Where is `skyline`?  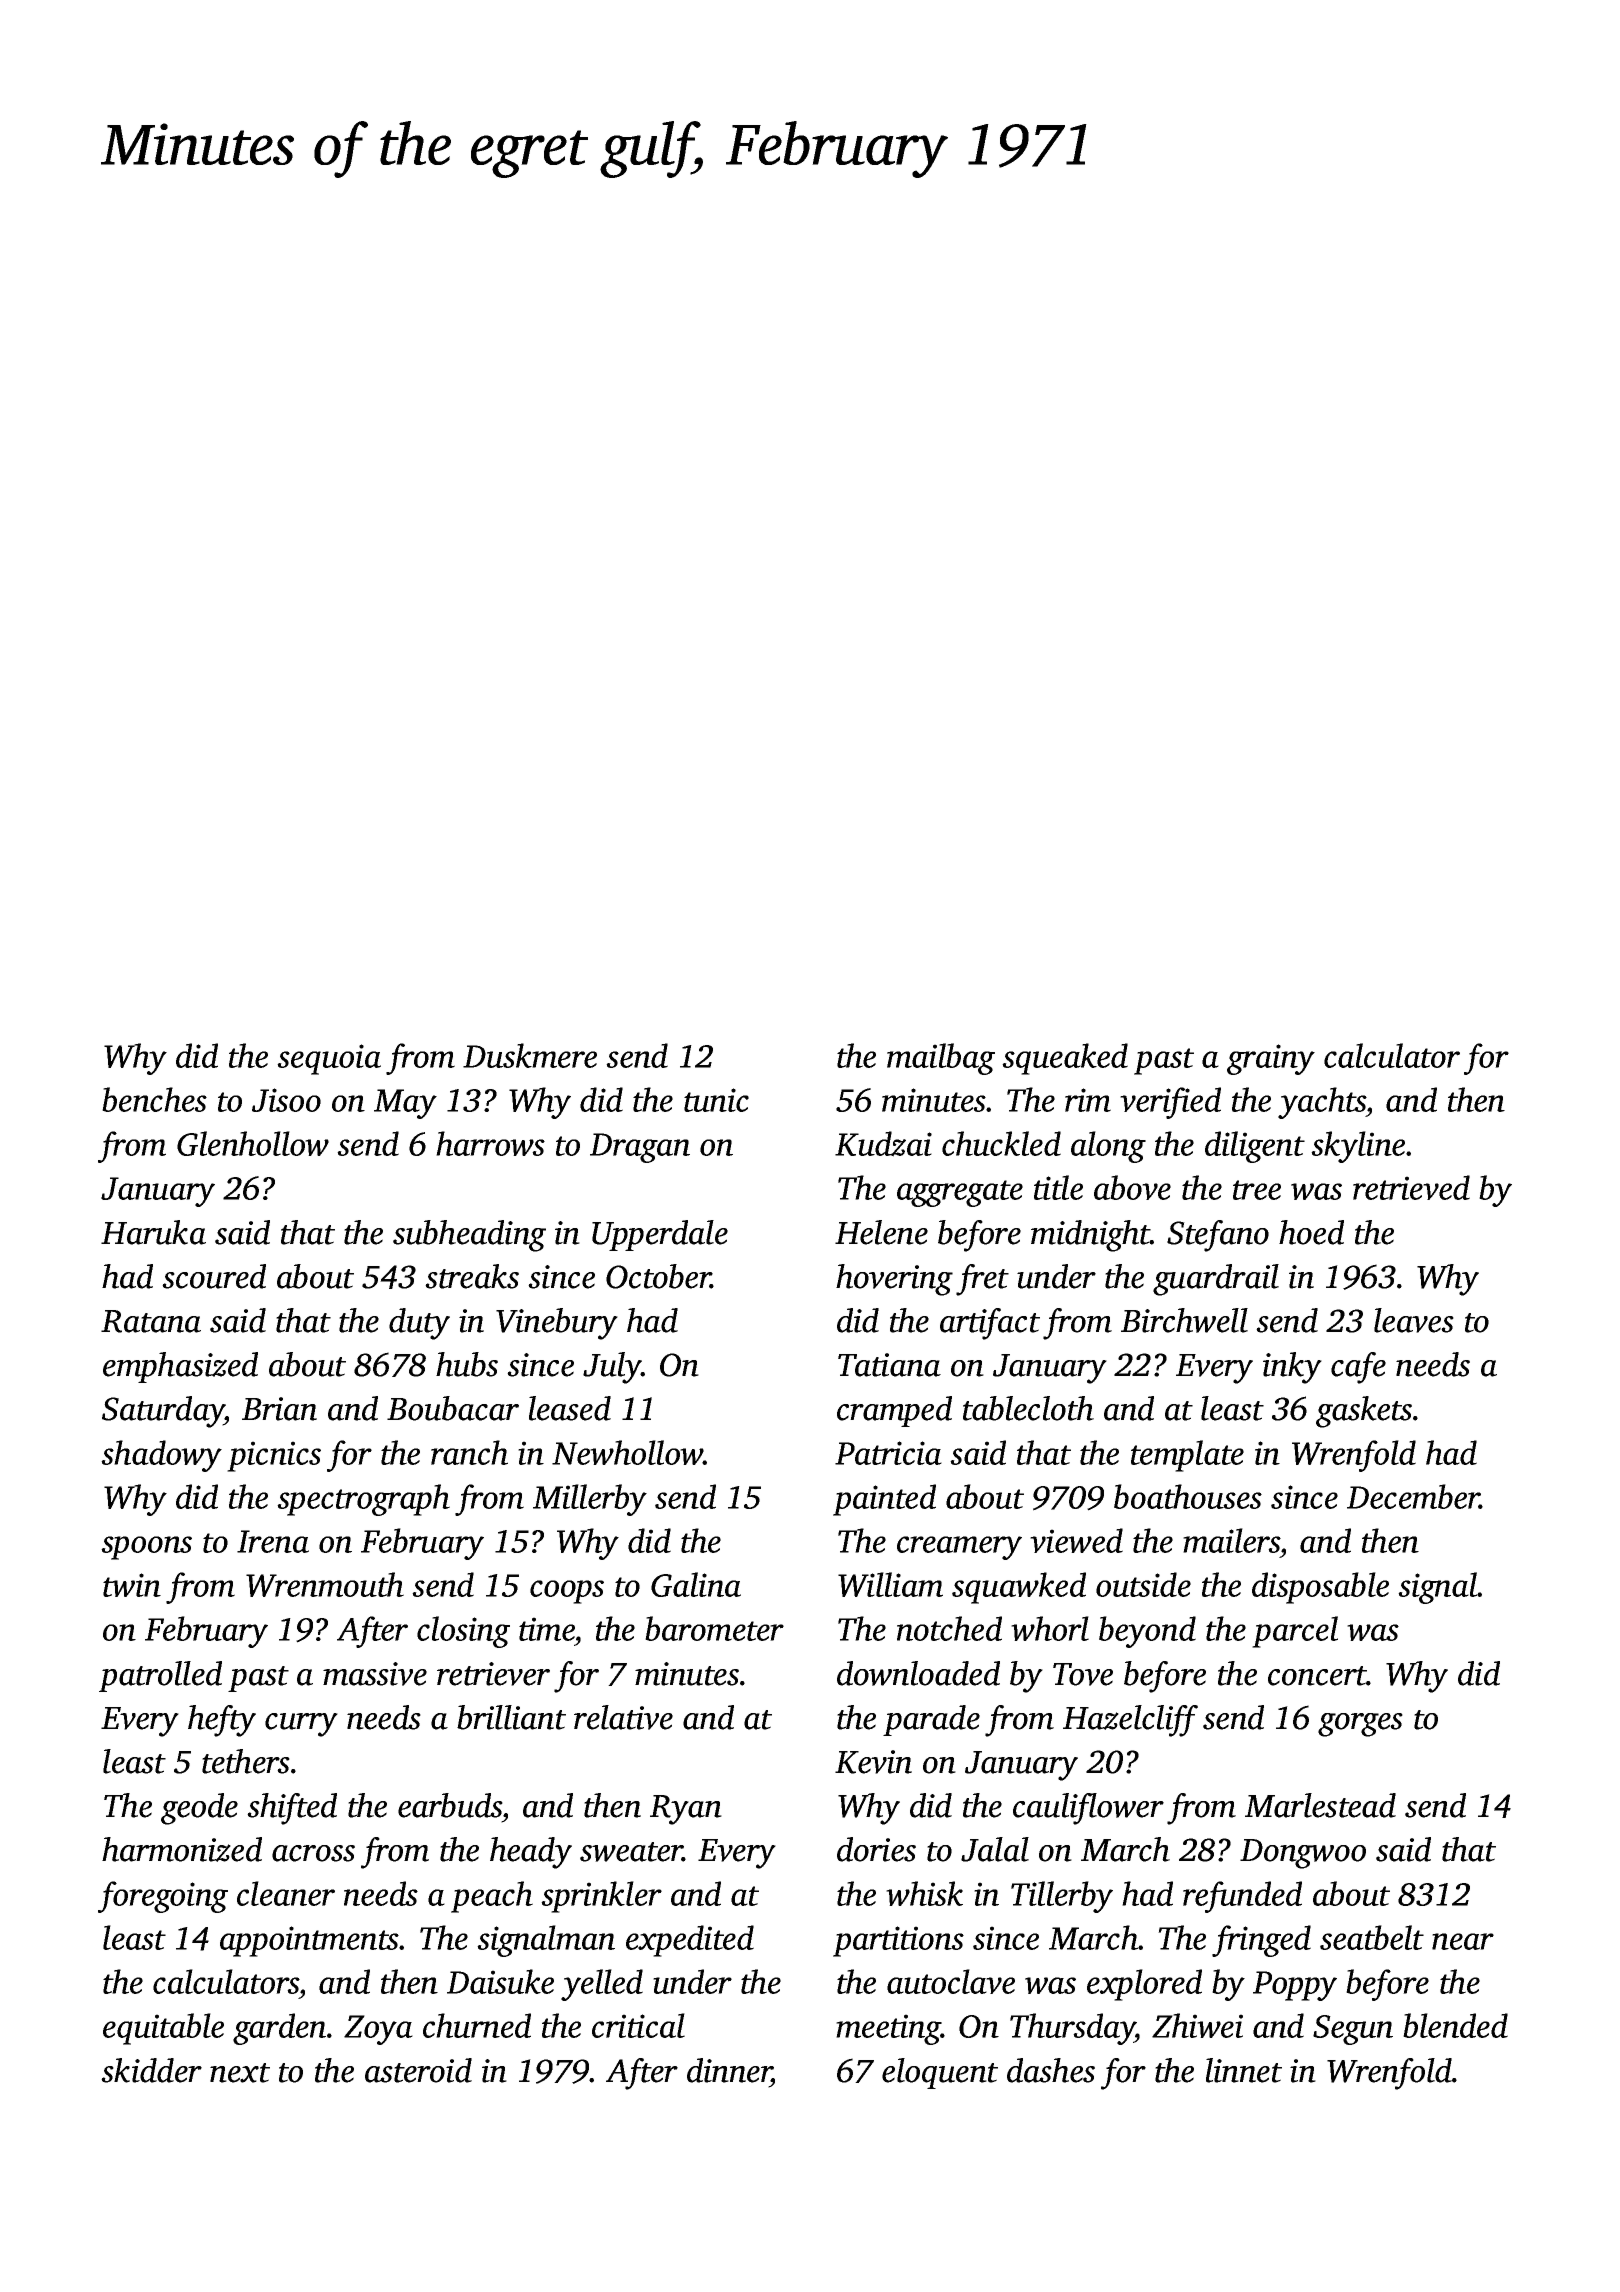
skyline is located at coordinates (1358, 1147).
